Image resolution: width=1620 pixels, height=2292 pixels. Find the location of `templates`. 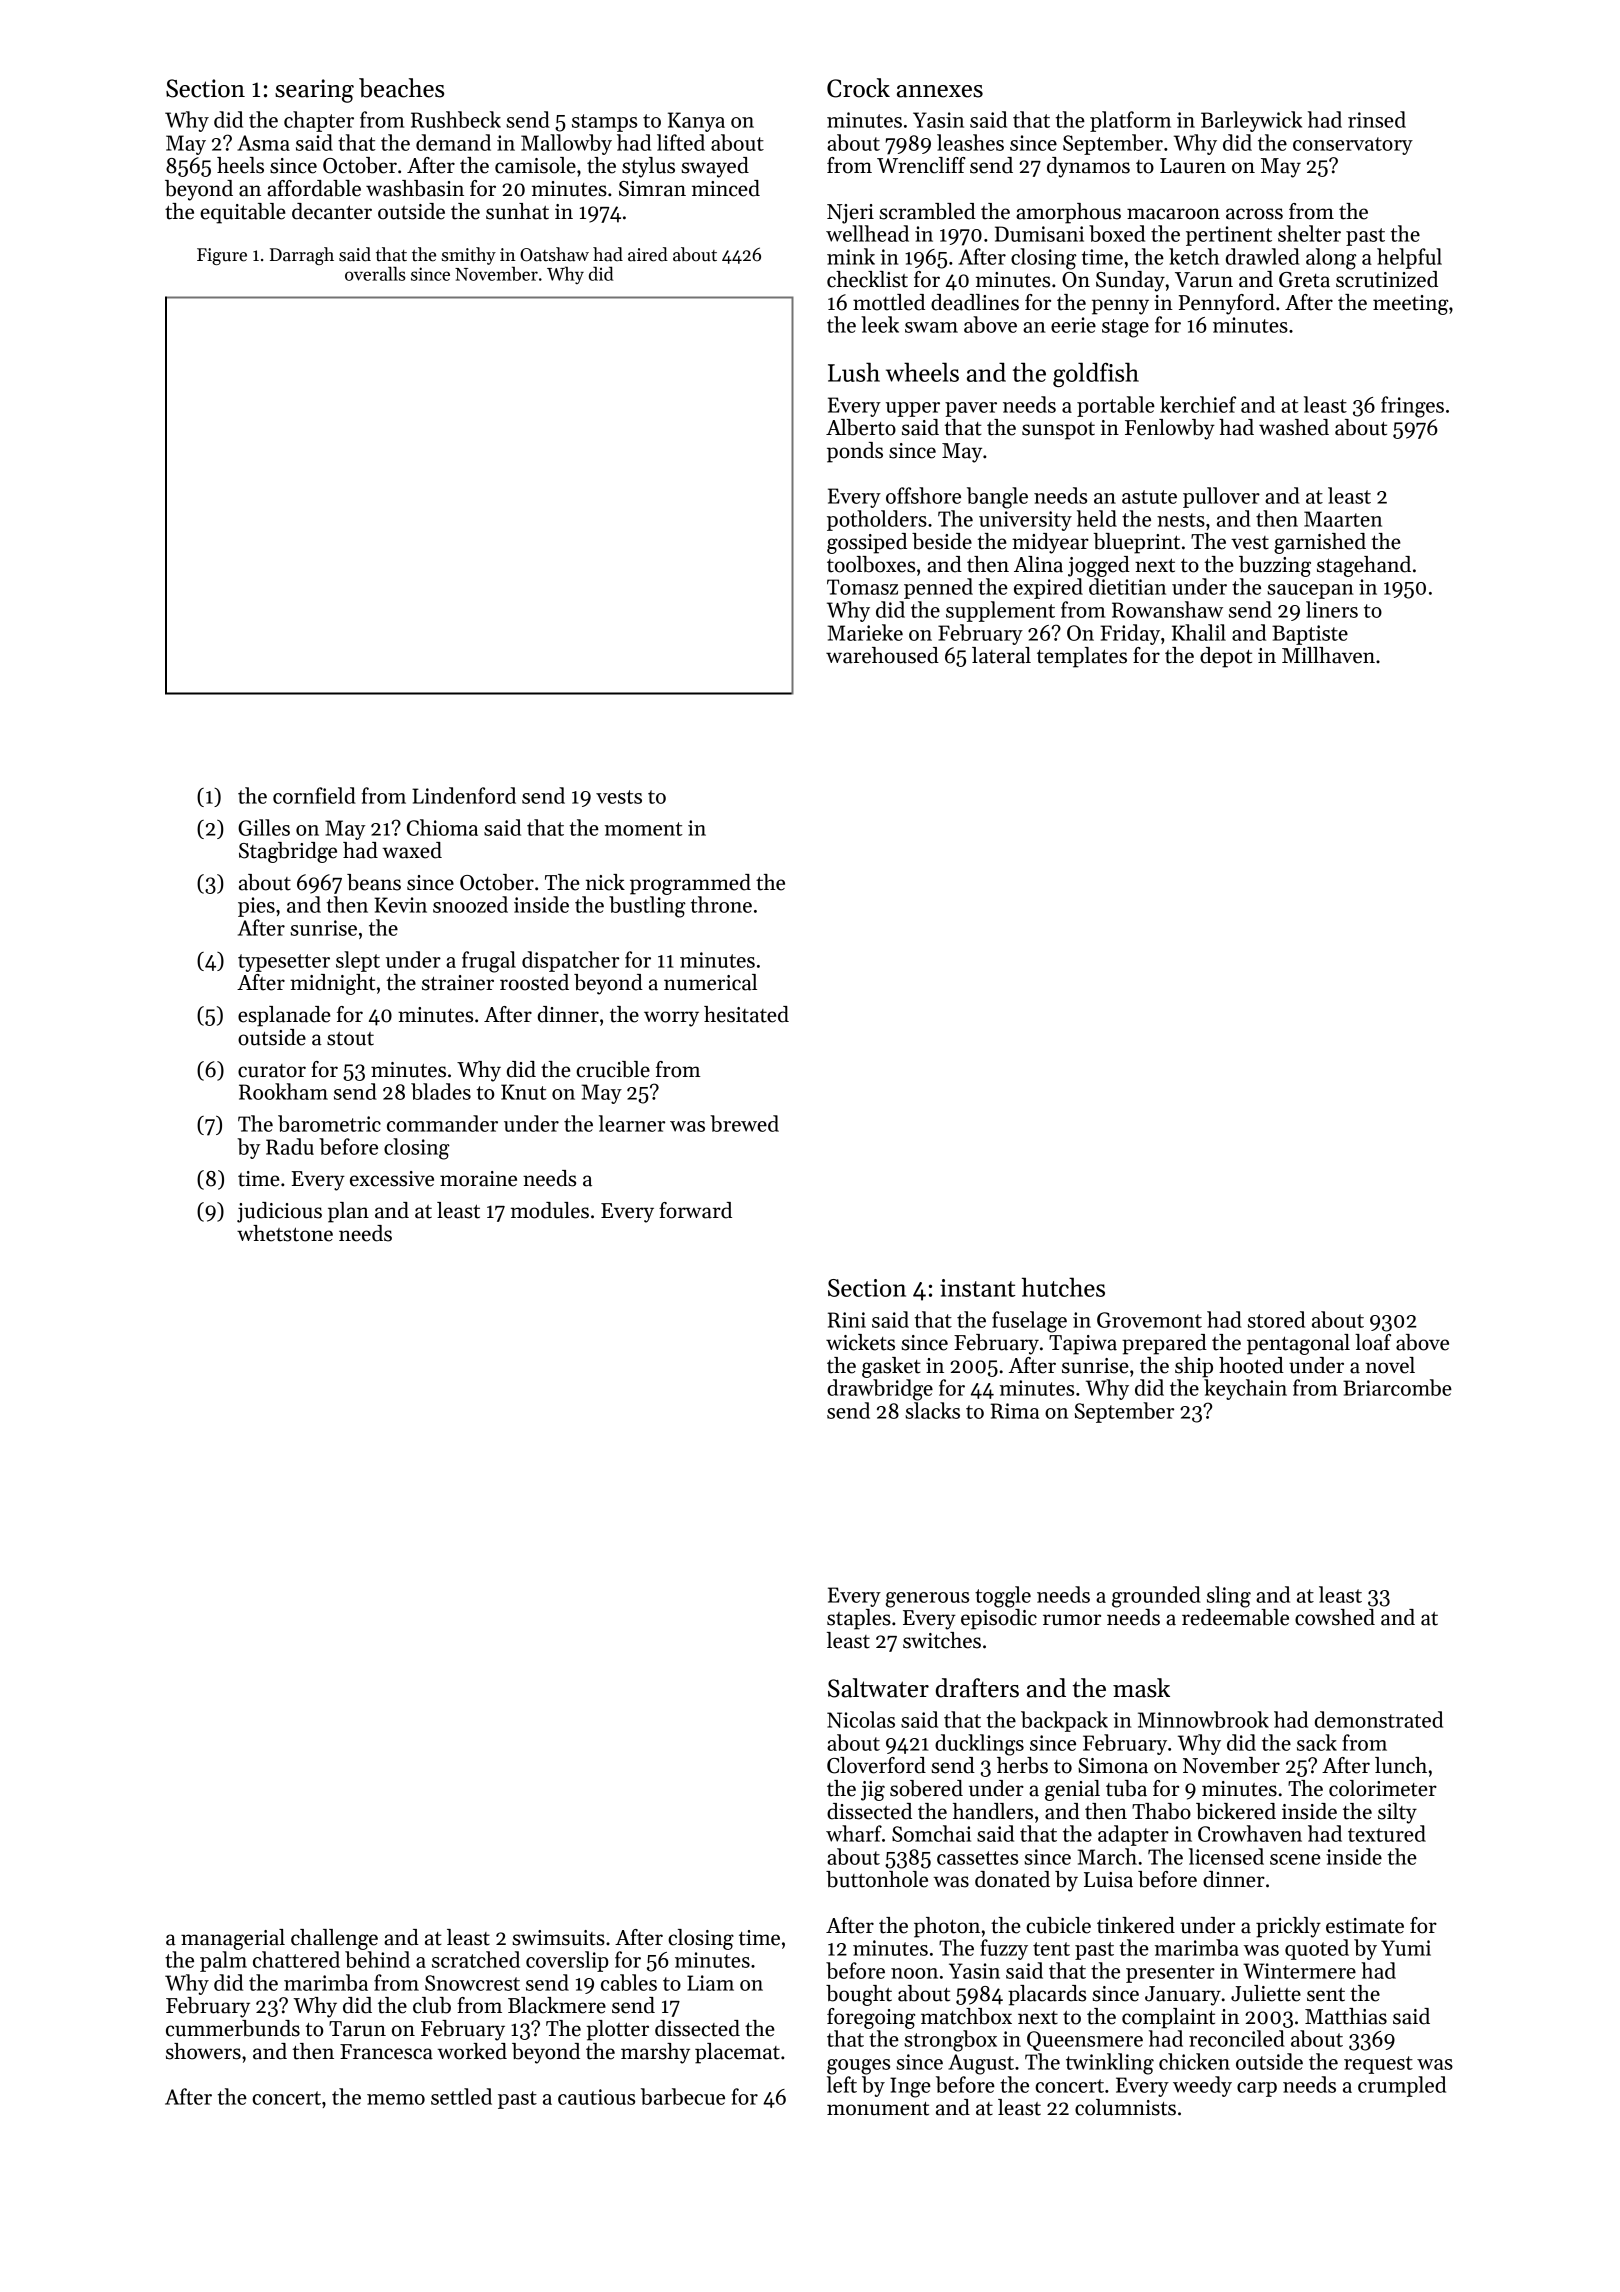

templates is located at coordinates (1082, 657).
